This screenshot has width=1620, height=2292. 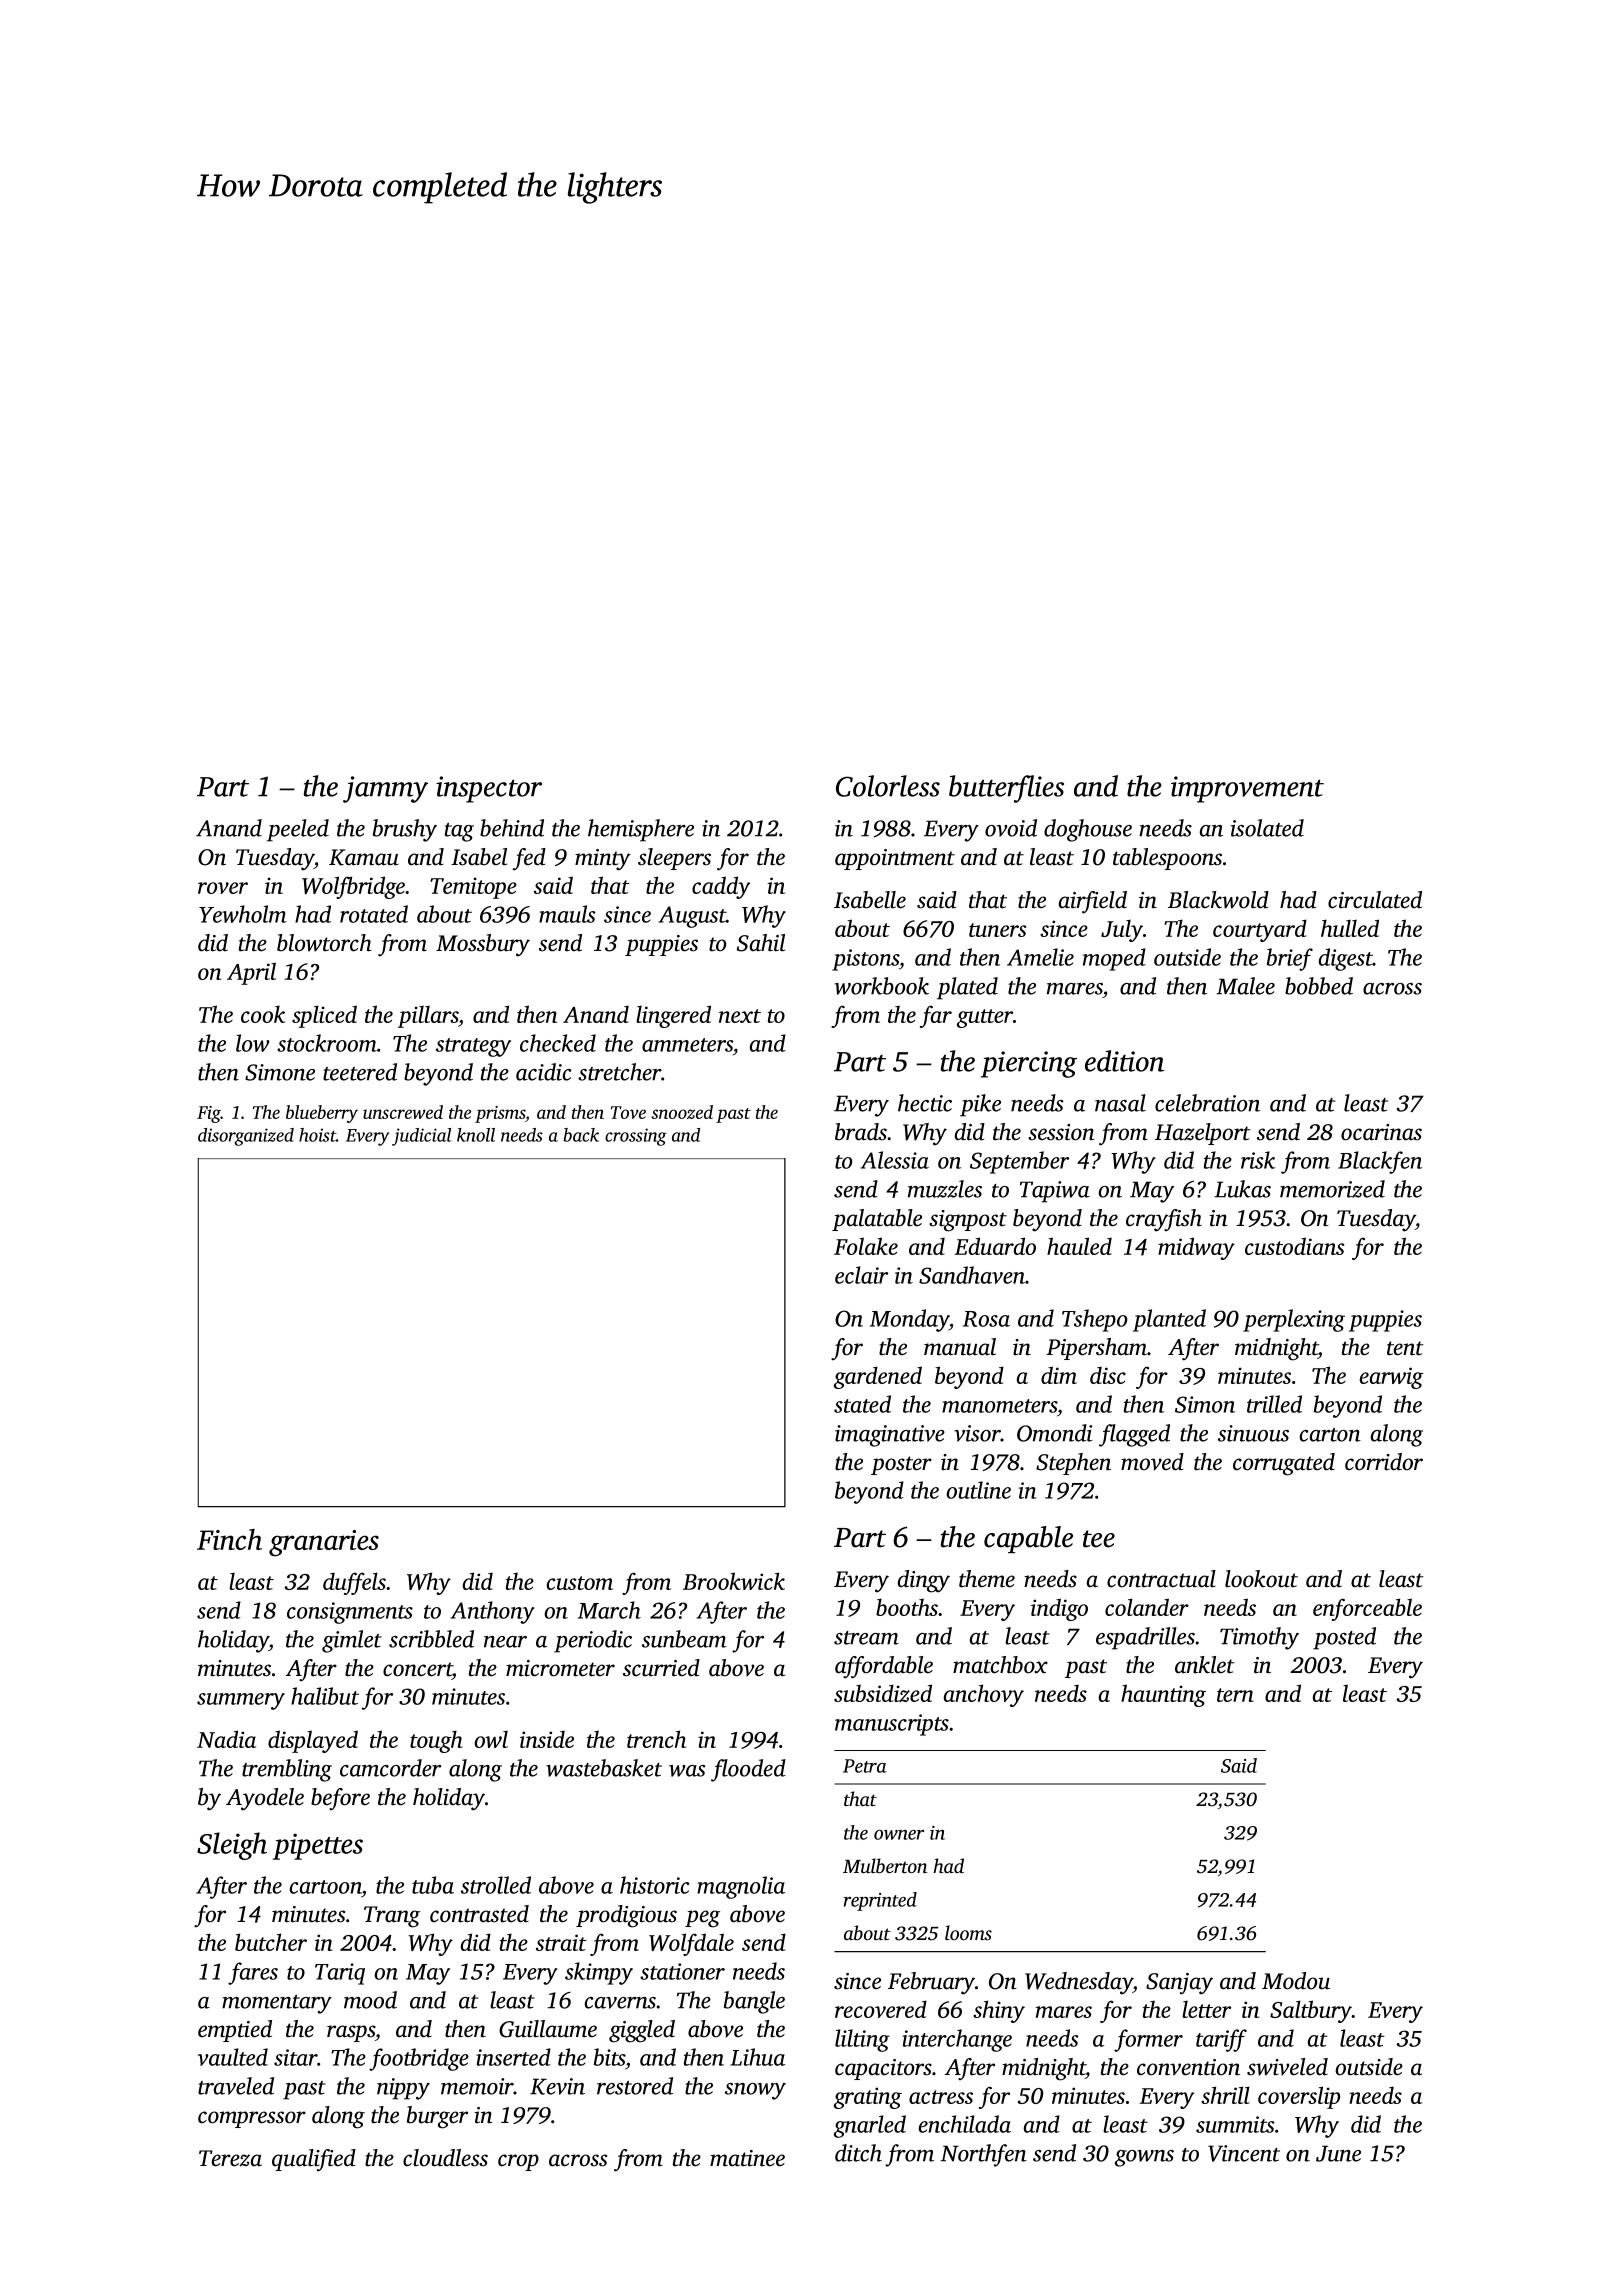 I want to click on improvement, so click(x=1247, y=789).
